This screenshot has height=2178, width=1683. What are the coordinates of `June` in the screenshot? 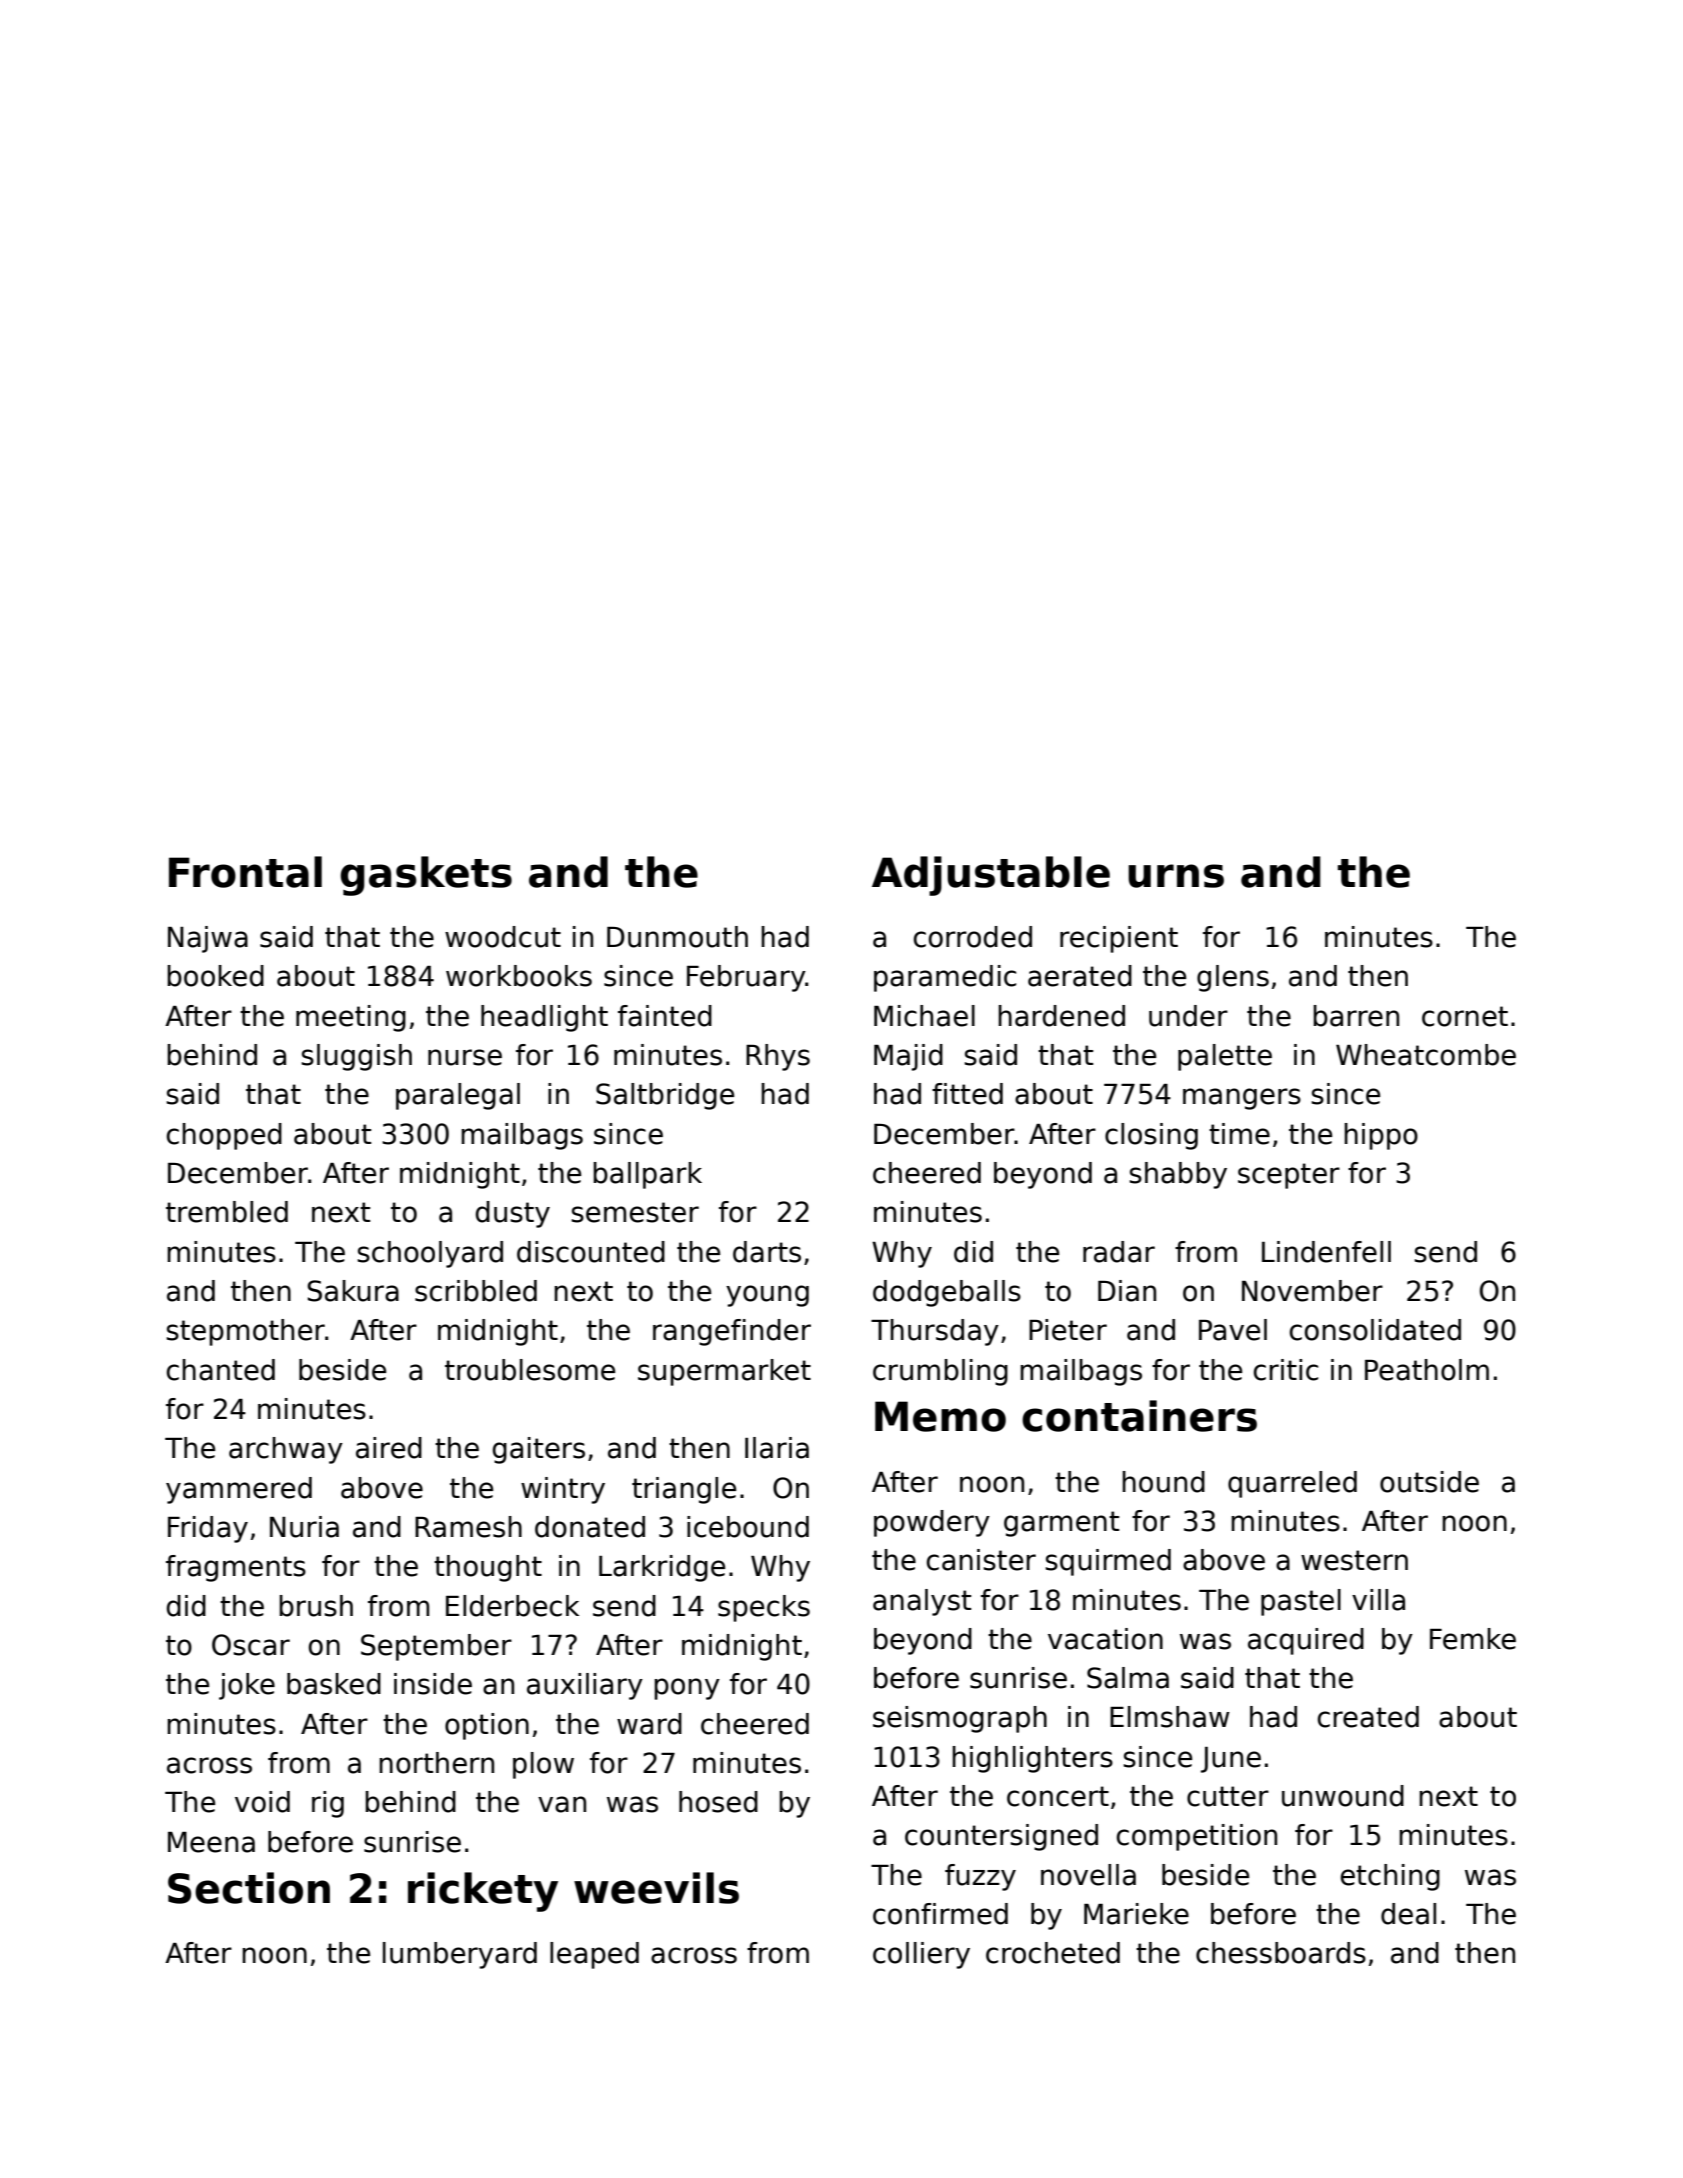 It's located at (1231, 1760).
